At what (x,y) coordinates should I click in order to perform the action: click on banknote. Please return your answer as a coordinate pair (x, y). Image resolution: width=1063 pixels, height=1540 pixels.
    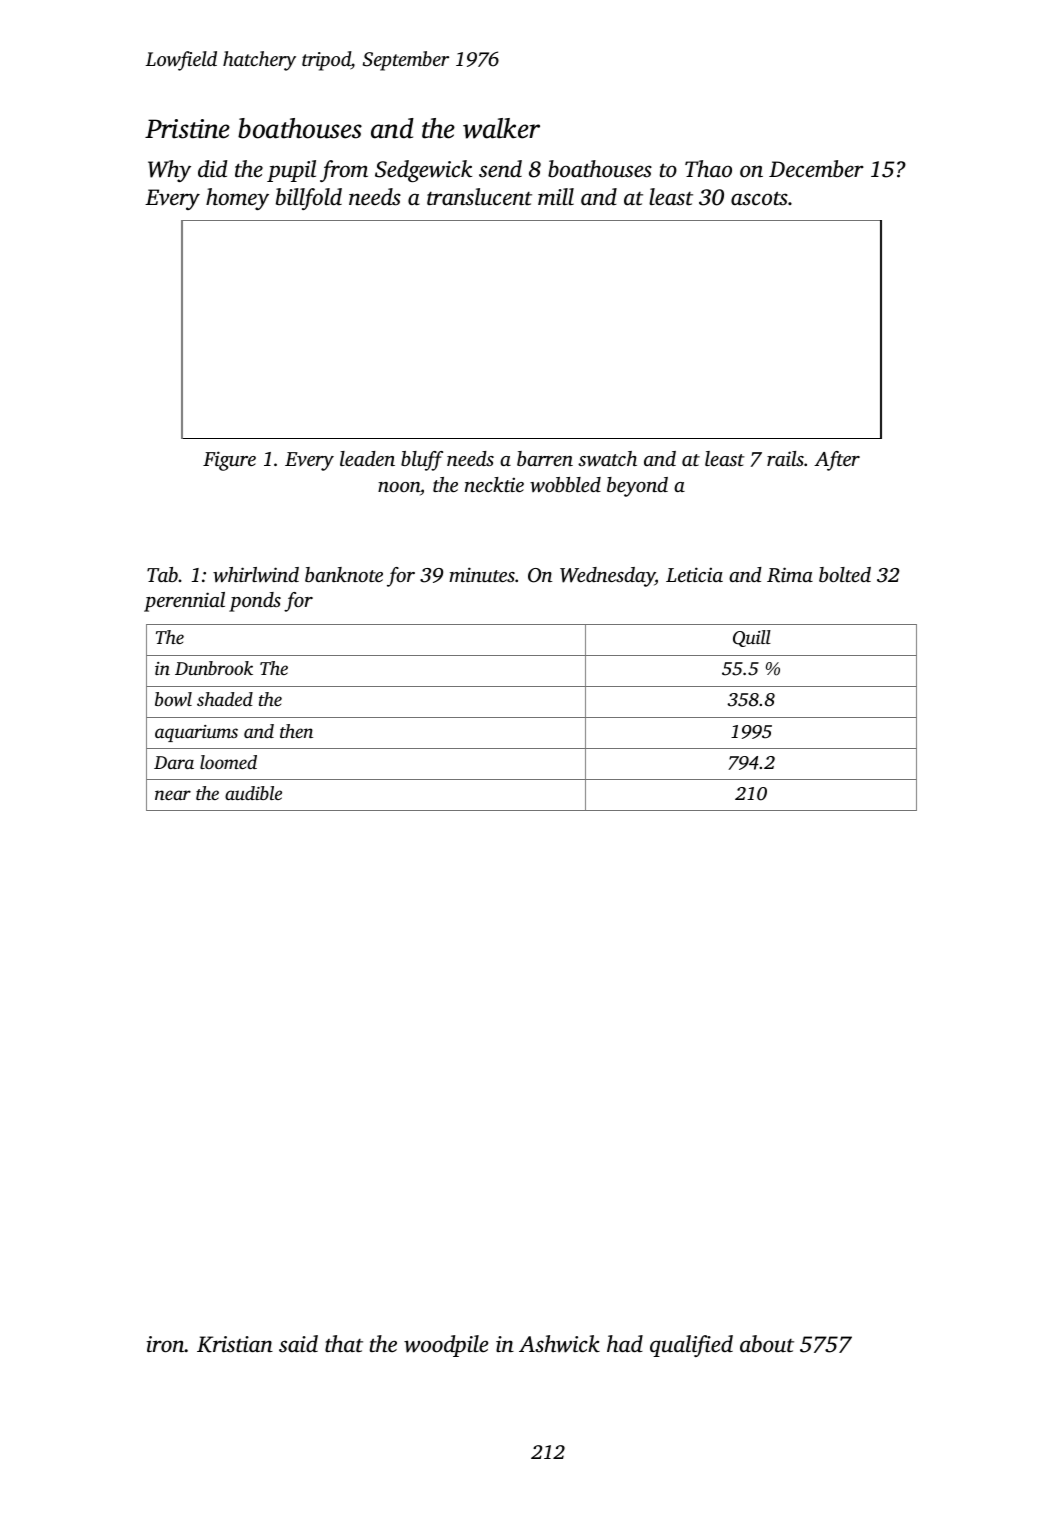
    Looking at the image, I should click on (344, 574).
